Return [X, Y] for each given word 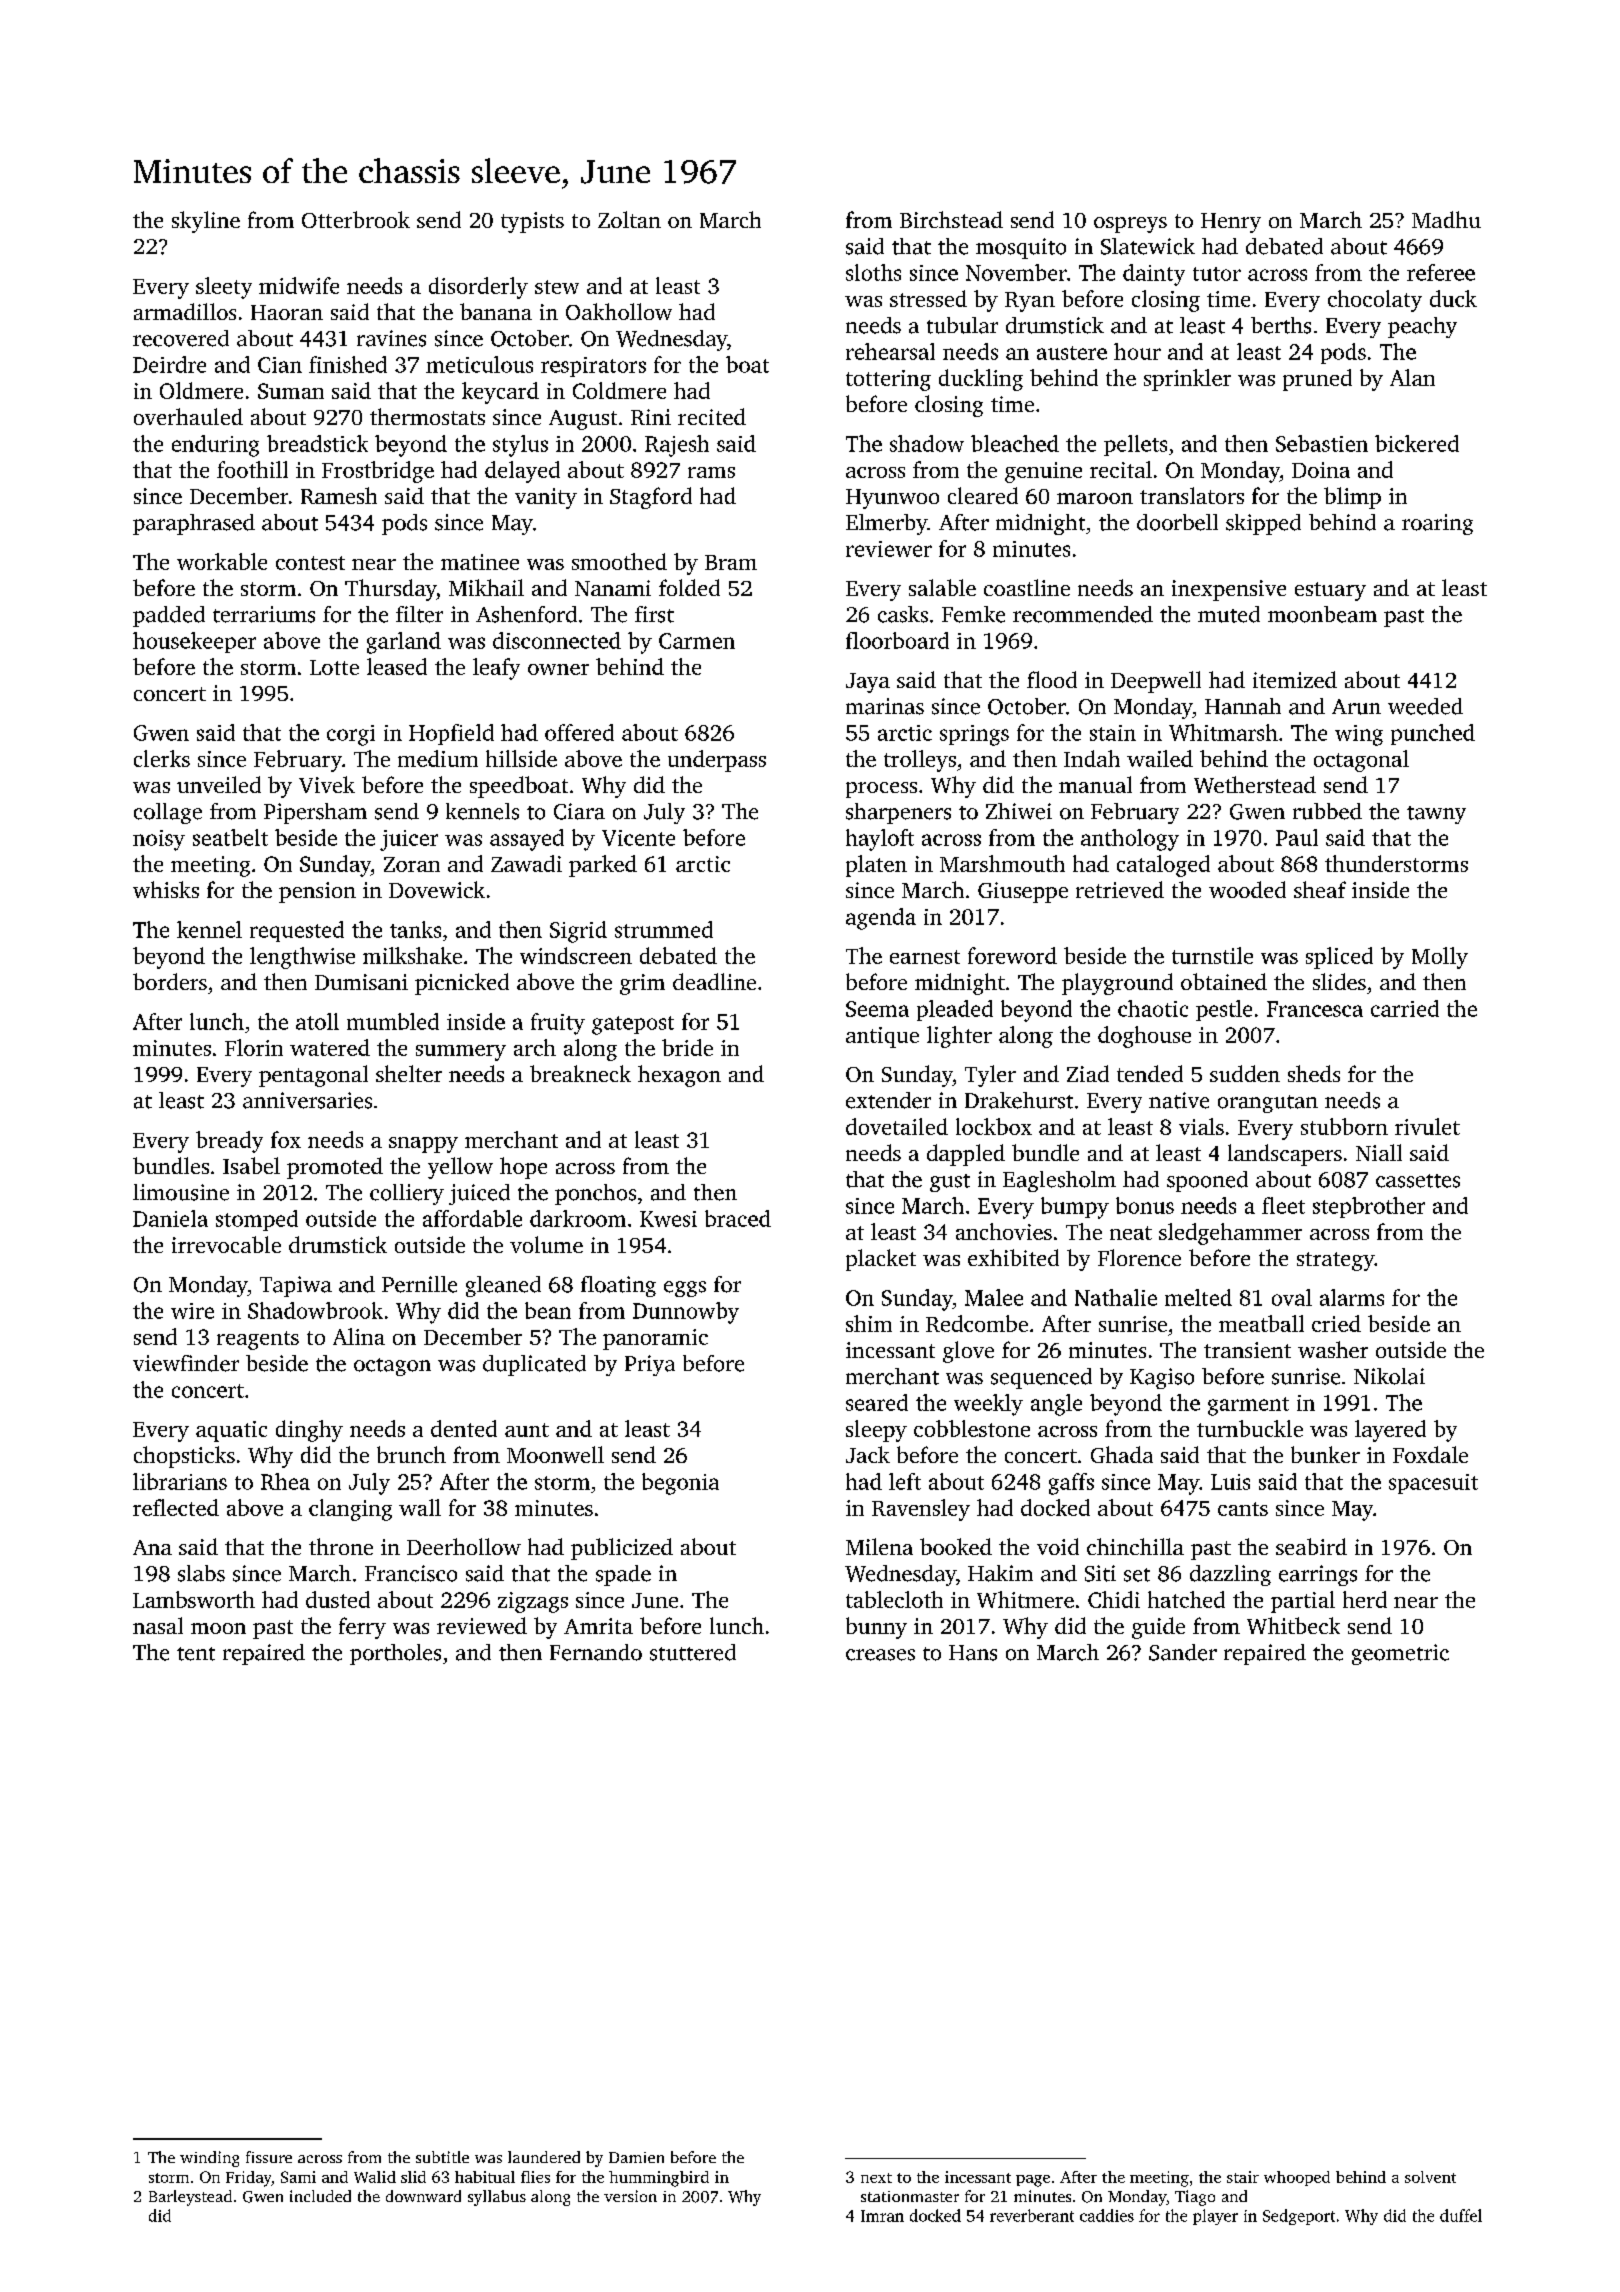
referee [1441, 272]
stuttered [693, 1652]
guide [1158, 1628]
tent [196, 1654]
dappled [966, 1155]
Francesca [1315, 1009]
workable [222, 561]
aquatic [231, 1431]
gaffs [1071, 1484]
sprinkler [1187, 380]
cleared [983, 495]
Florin [254, 1047]
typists [532, 222]
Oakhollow [619, 311]
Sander [1183, 1652]
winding [209, 2159]
